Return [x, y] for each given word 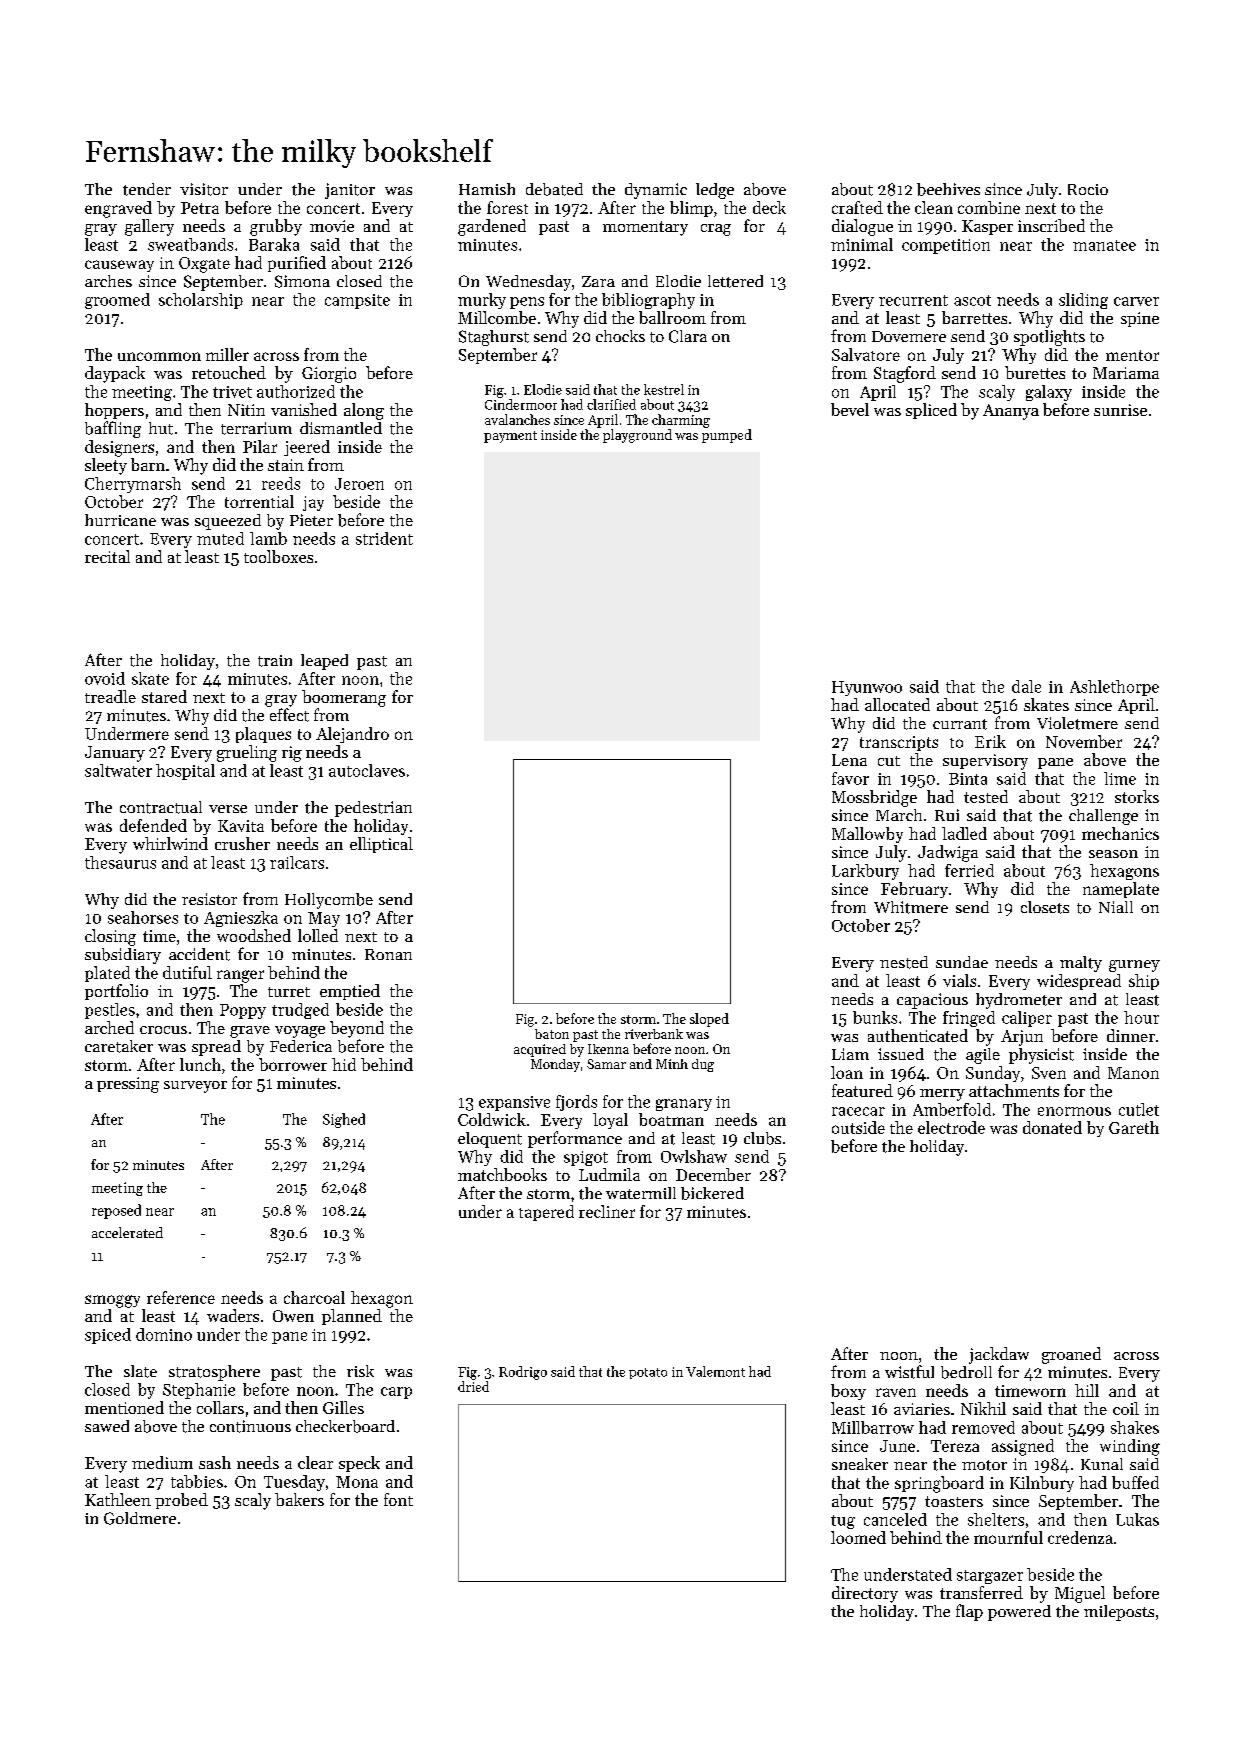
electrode [951, 1127]
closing [110, 937]
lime [1120, 778]
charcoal [314, 1297]
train [275, 661]
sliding [1083, 301]
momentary [645, 228]
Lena [849, 760]
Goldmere [140, 1518]
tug [843, 1522]
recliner [607, 1211]
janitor [350, 191]
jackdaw [999, 1355]
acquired [540, 1050]
